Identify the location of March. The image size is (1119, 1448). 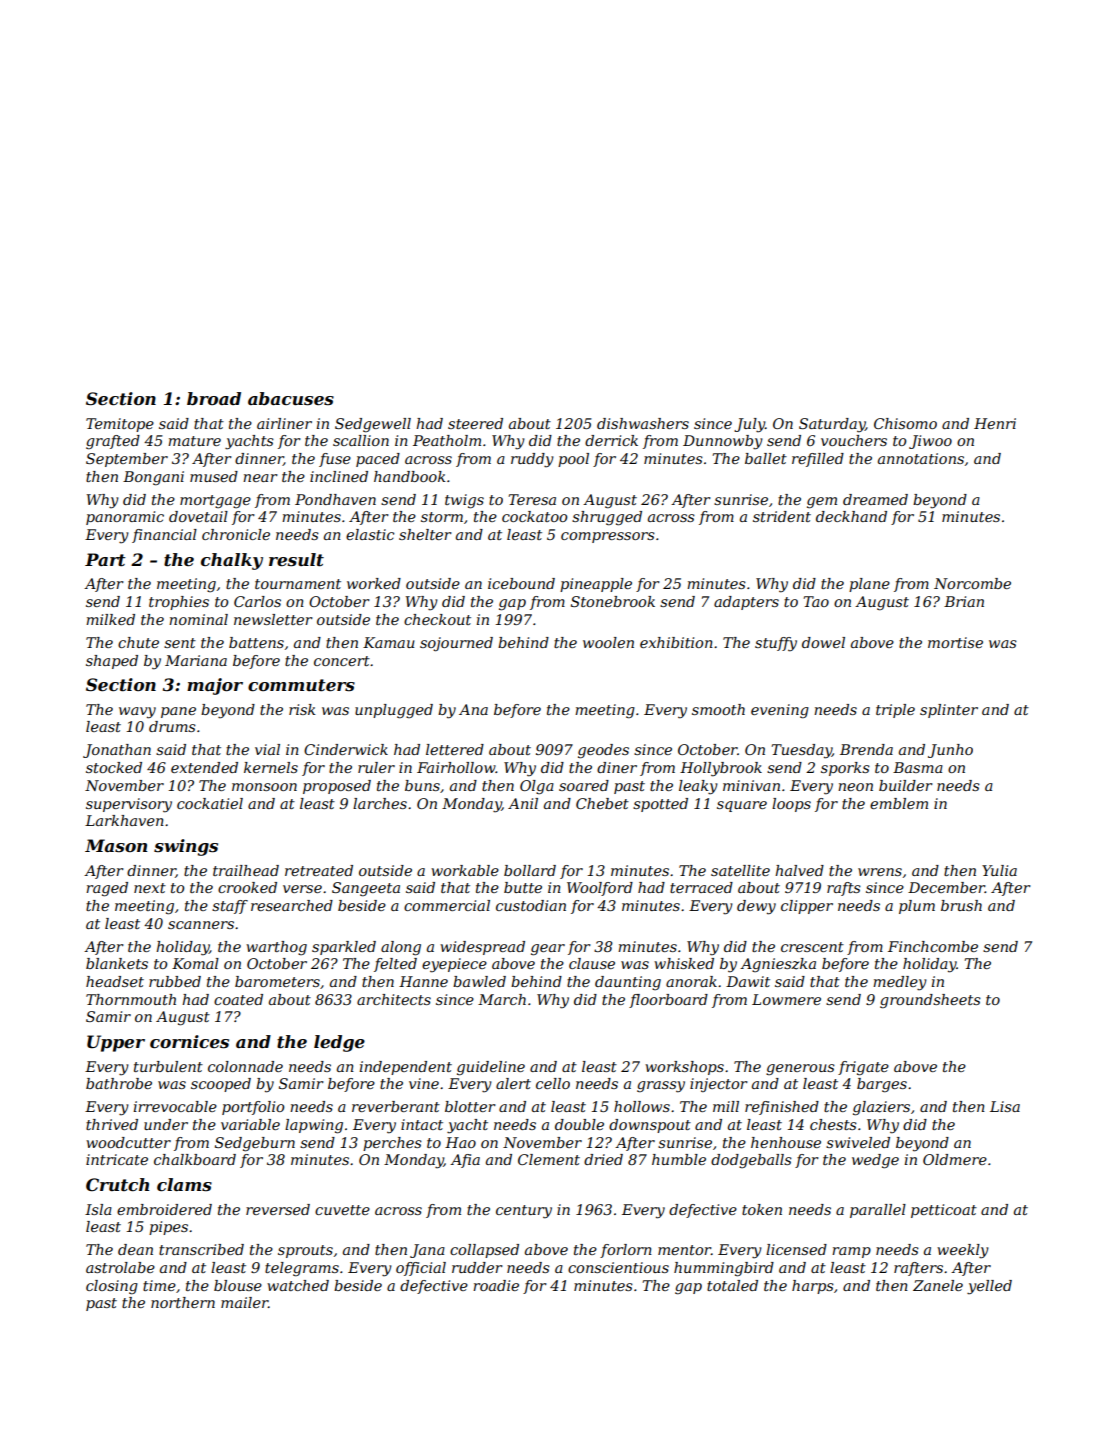
(502, 999).
